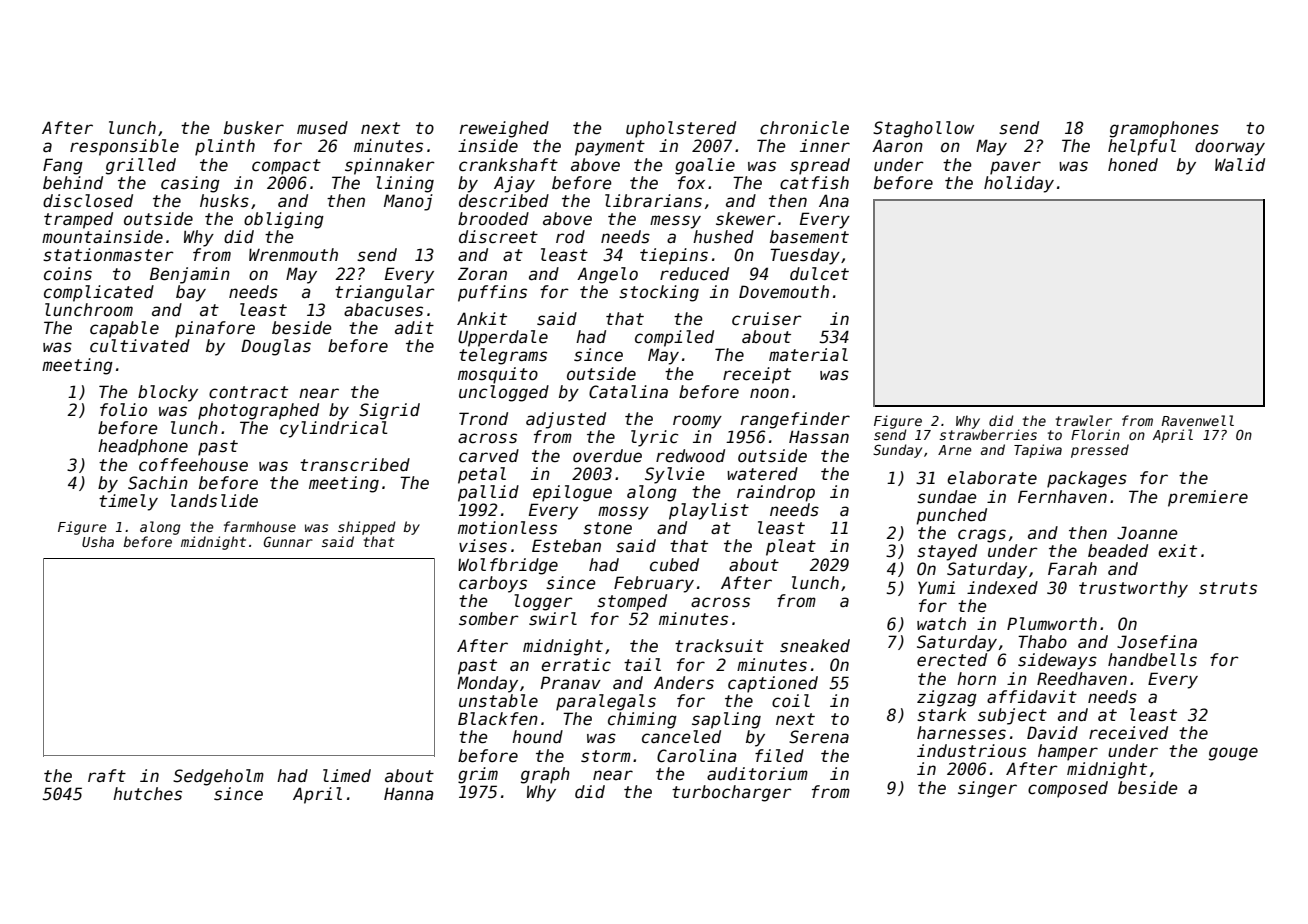 This page has width=1308, height=924. What do you see at coordinates (808, 355) in the page?
I see `material` at bounding box center [808, 355].
